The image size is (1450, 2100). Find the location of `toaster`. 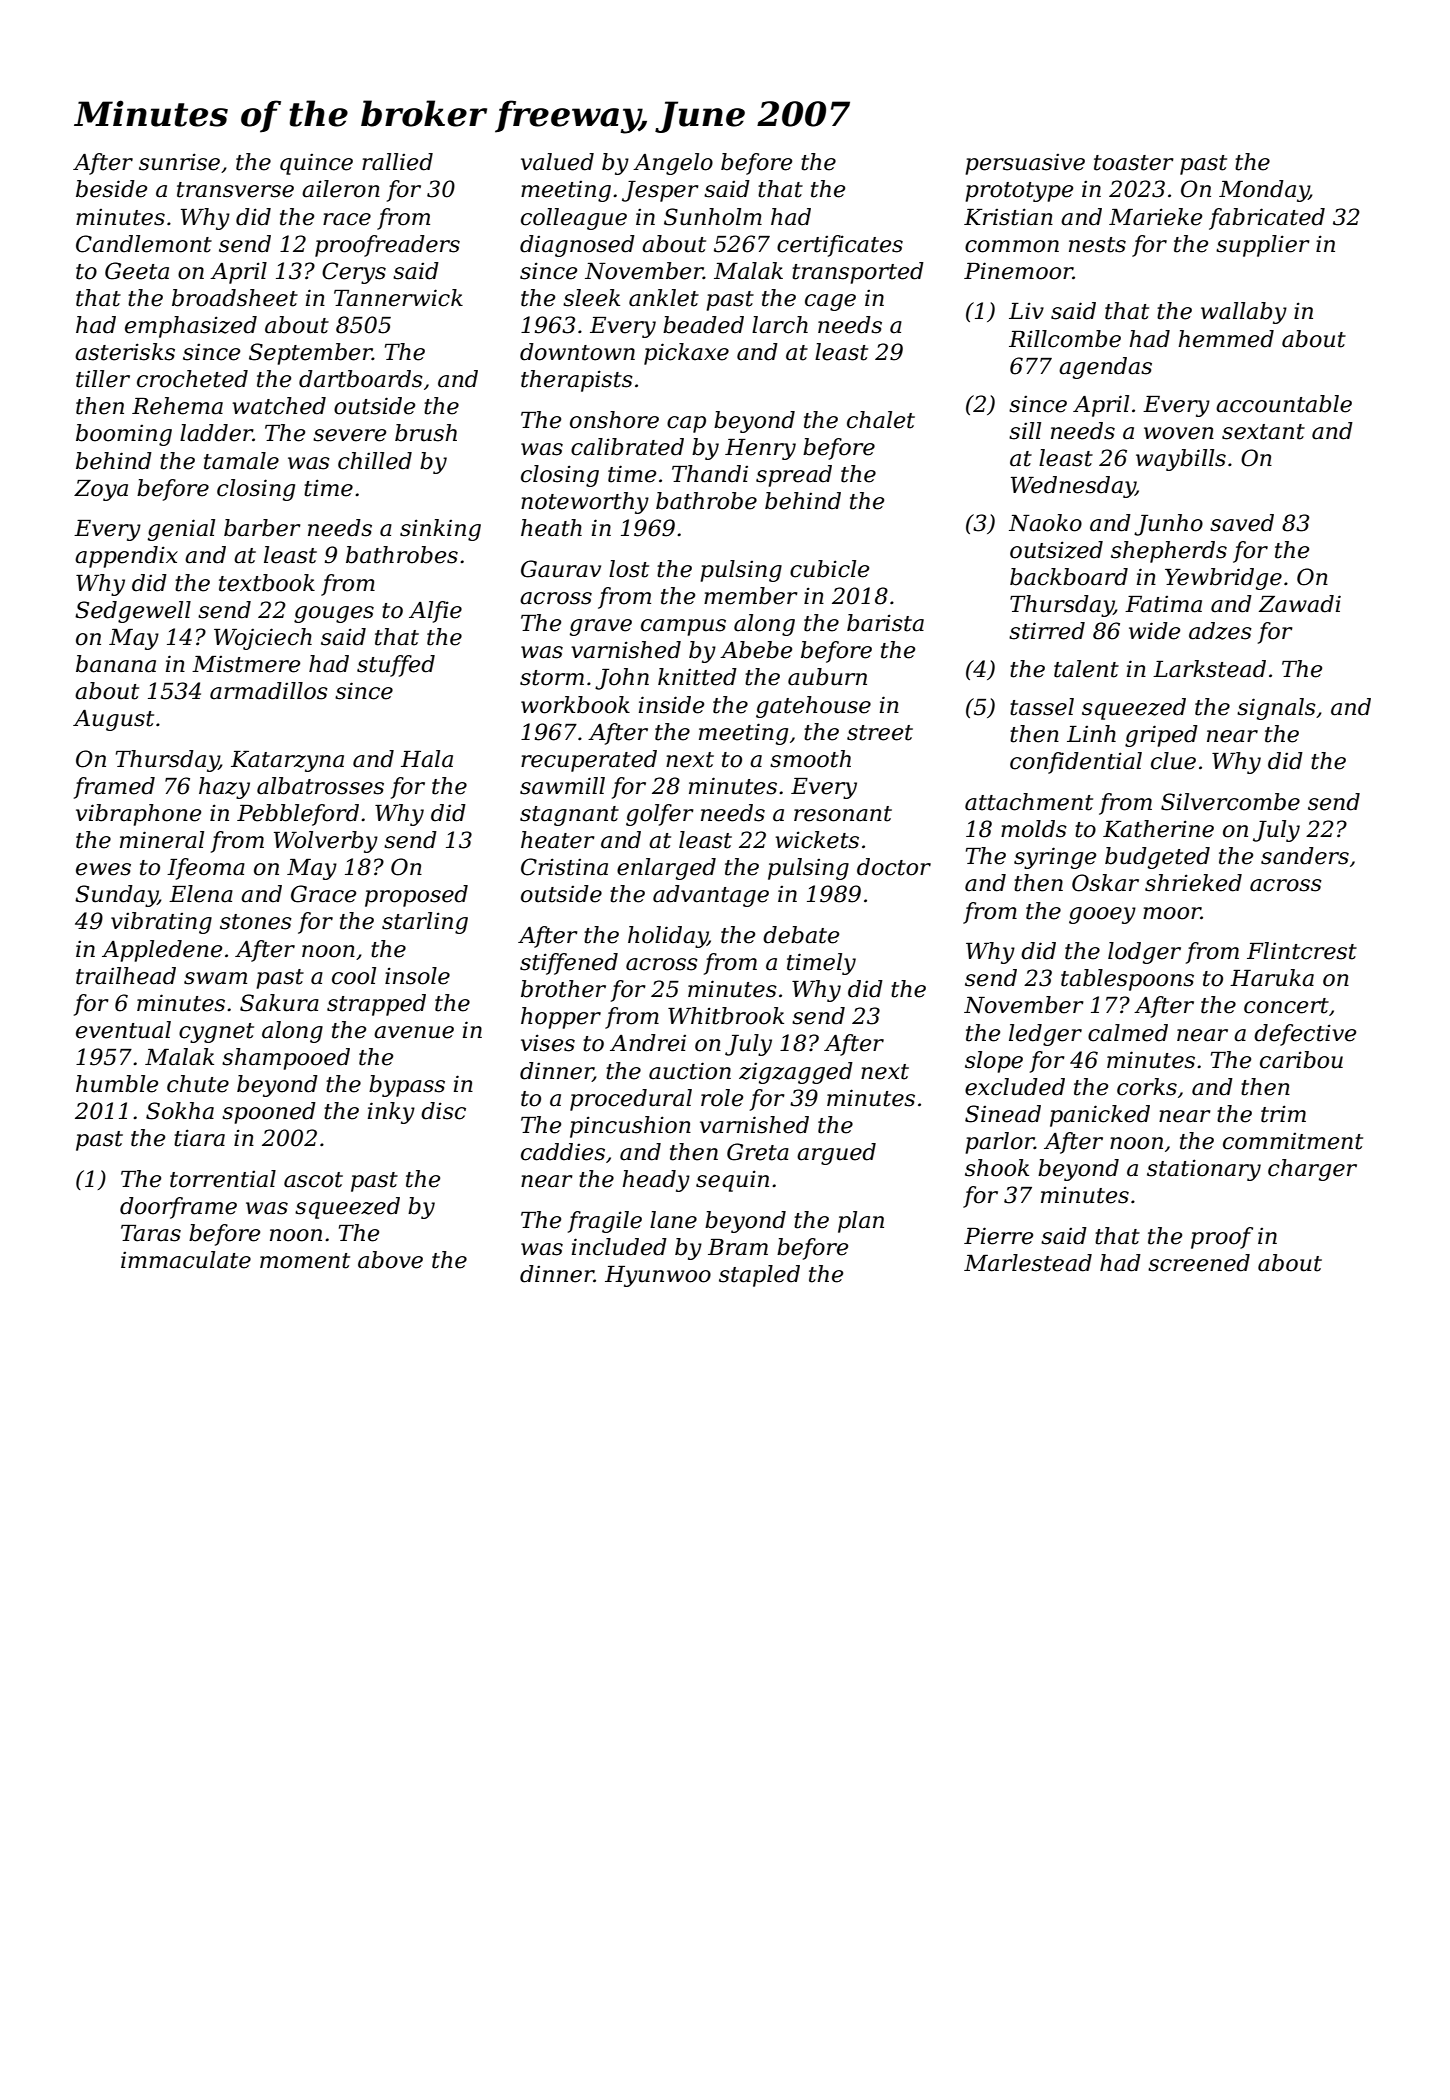

toaster is located at coordinates (1134, 163).
